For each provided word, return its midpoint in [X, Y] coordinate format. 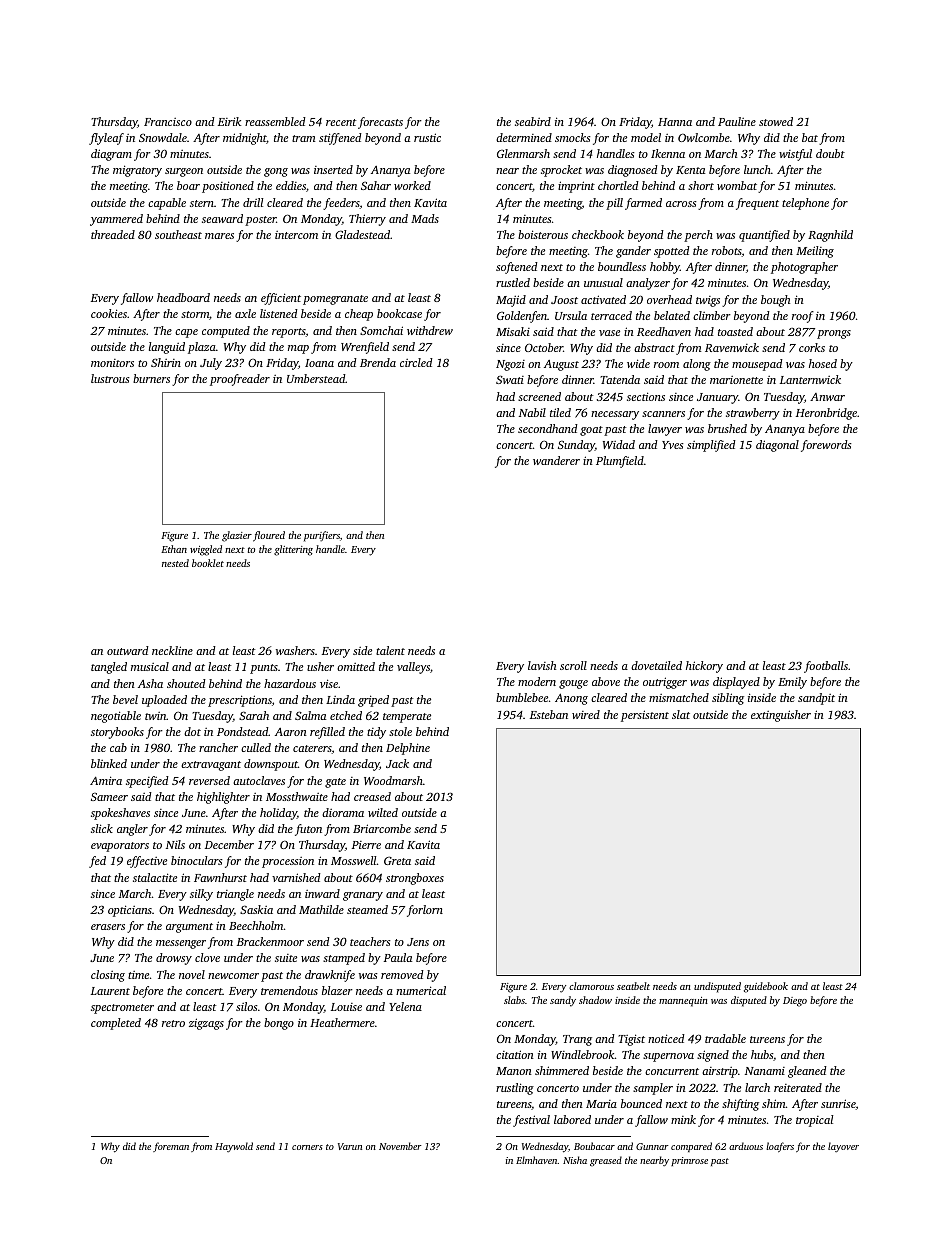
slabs [514, 1000]
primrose [689, 1161]
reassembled [275, 121]
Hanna [675, 122]
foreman [171, 1147]
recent [341, 122]
